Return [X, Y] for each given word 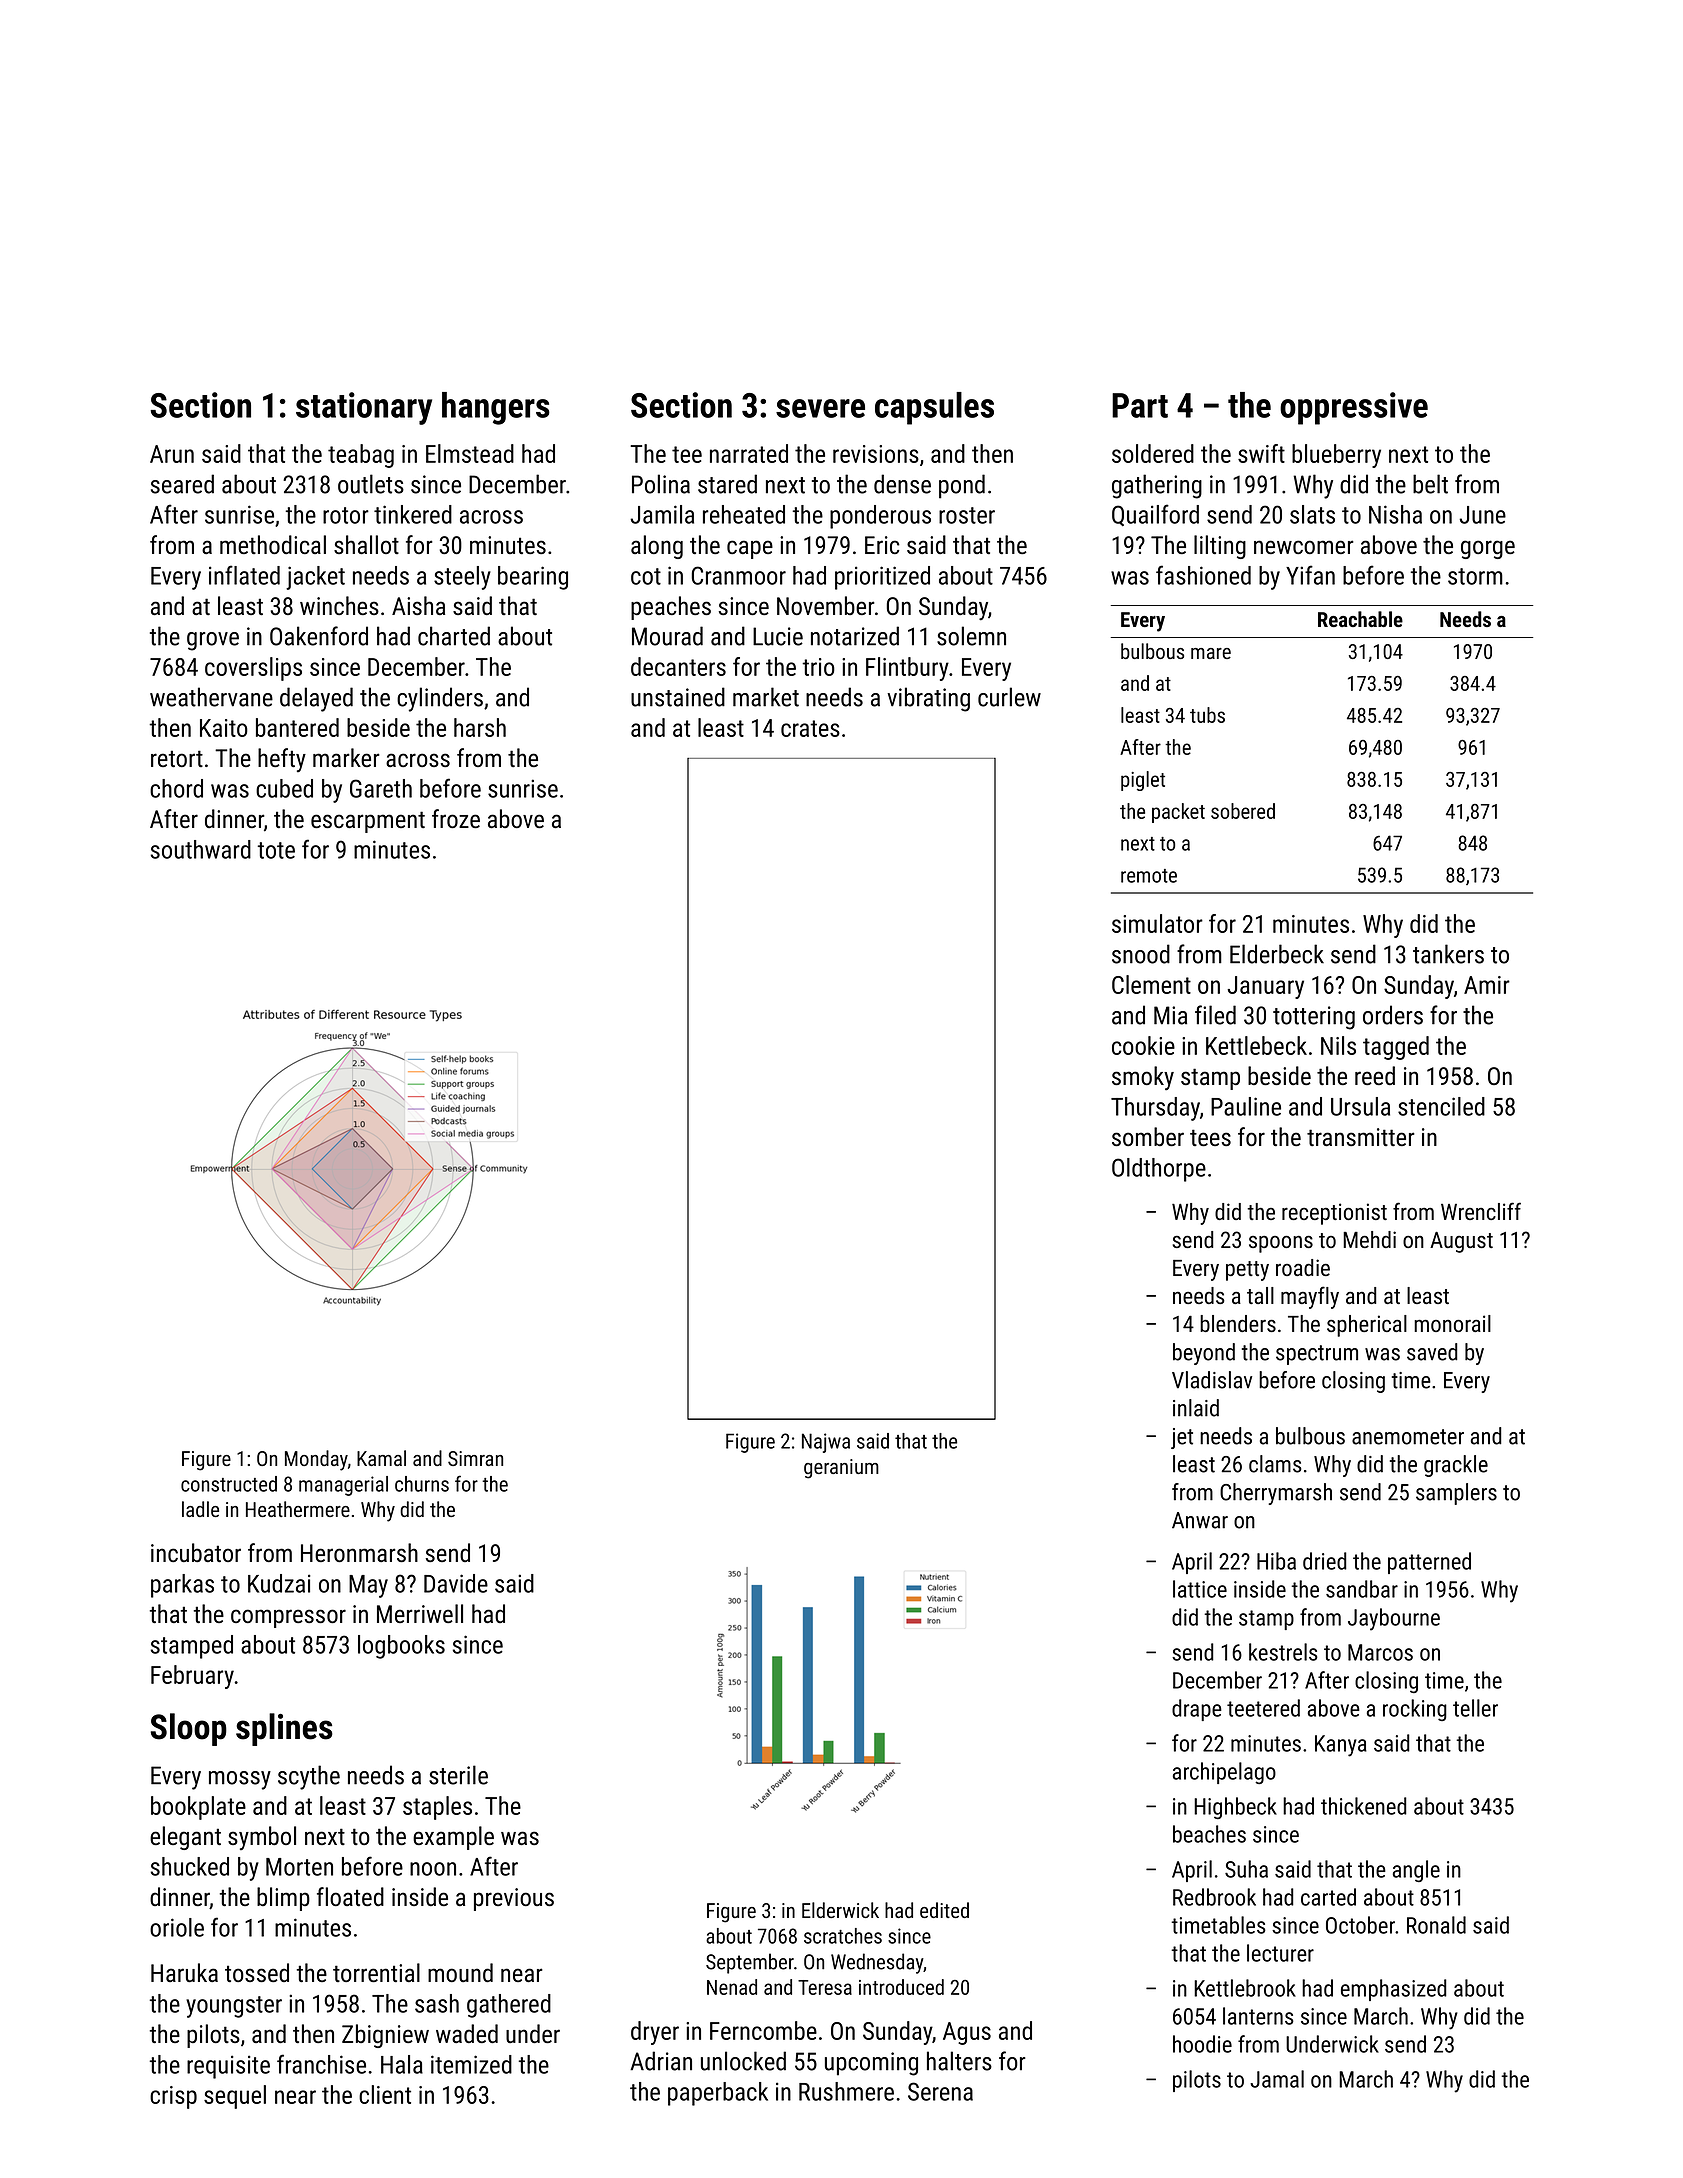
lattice [1200, 1589]
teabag [361, 456]
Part [1140, 405]
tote [276, 850]
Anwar [1200, 1520]
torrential [376, 1972]
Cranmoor [739, 575]
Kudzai [279, 1583]
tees [1210, 1137]
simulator [1157, 923]
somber [1148, 1136]
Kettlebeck [1256, 1045]
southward [201, 849]
